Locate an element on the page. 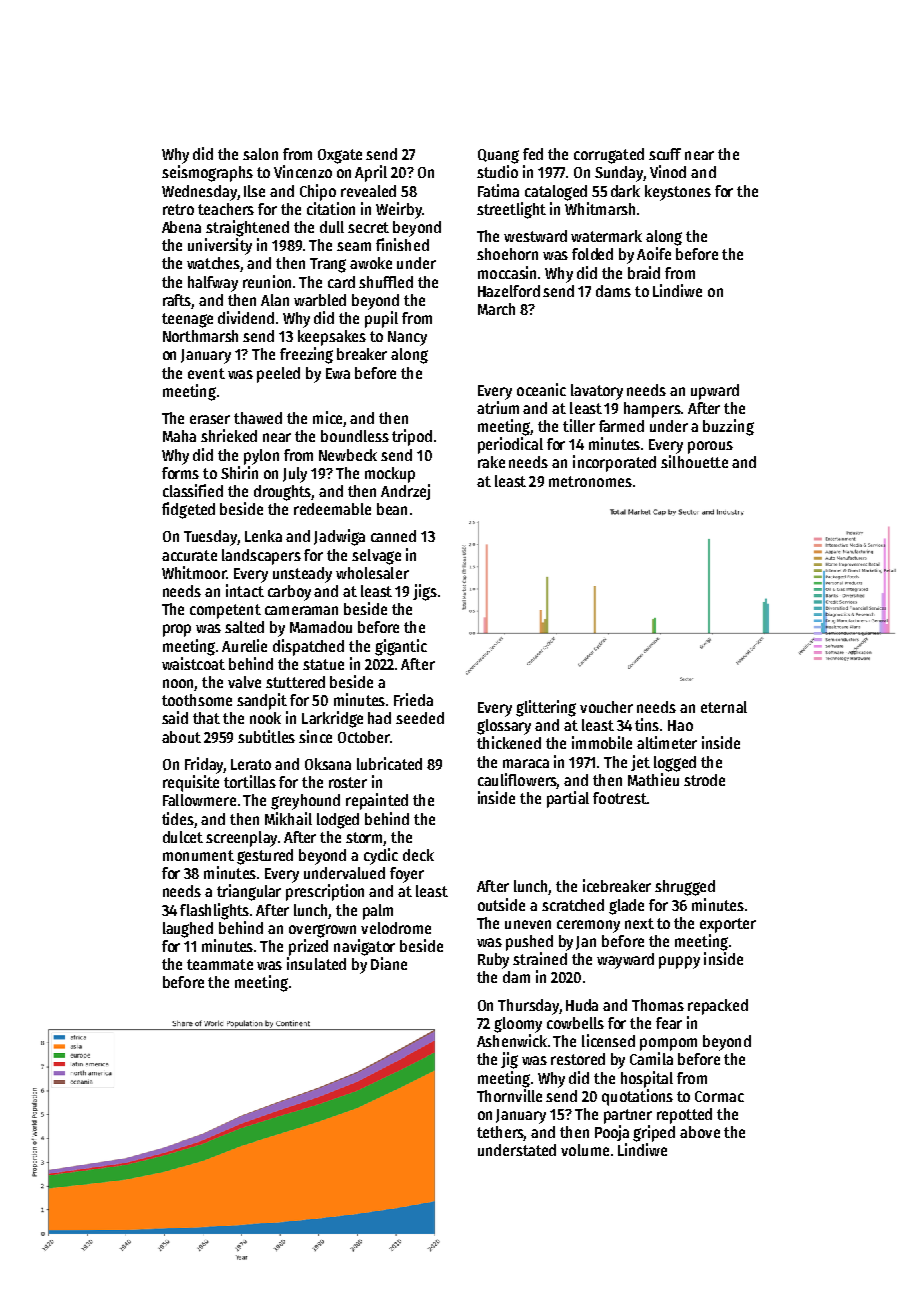 The image size is (924, 1311). above is located at coordinates (700, 1132).
